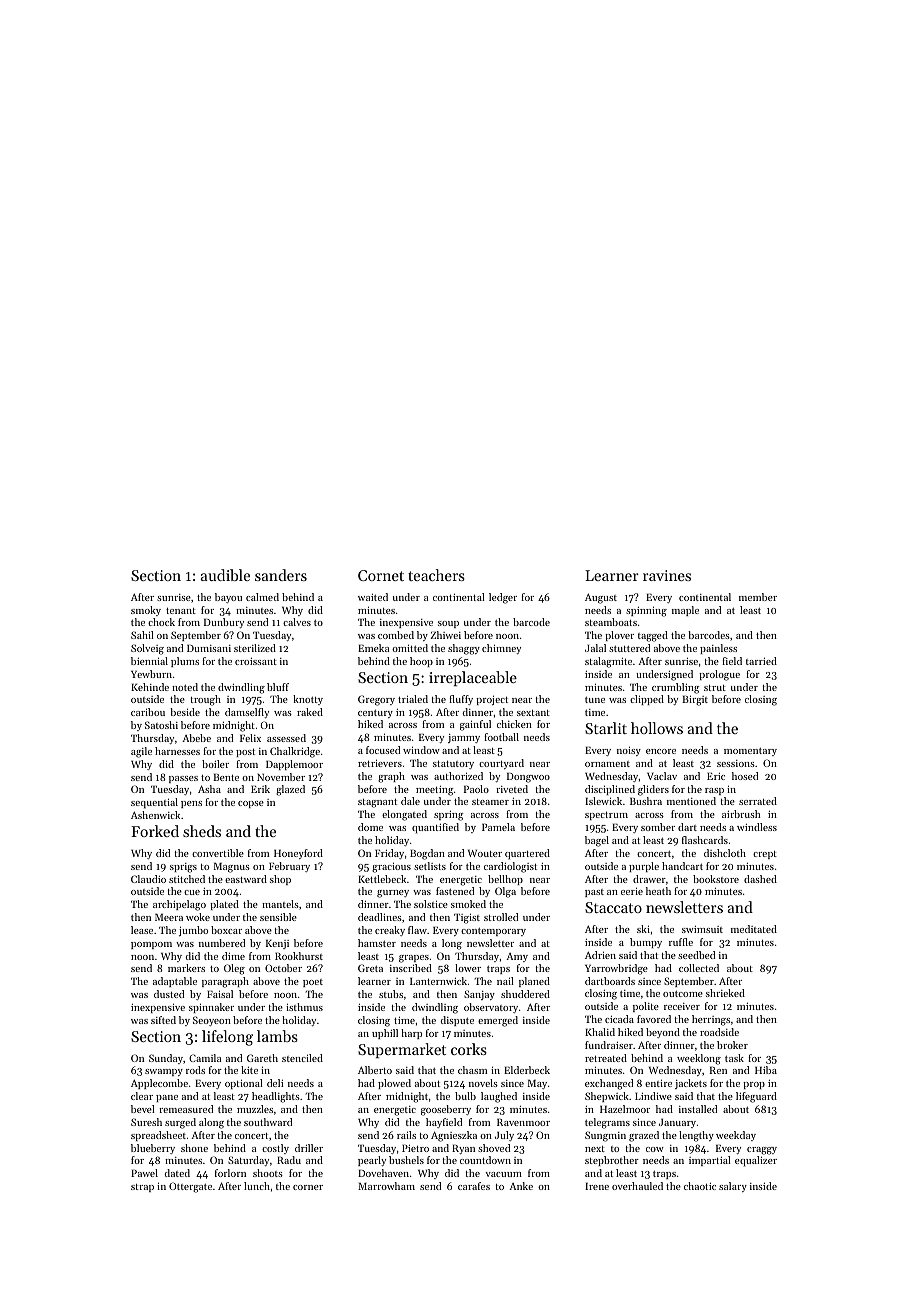 The height and width of the document is (1316, 908). What do you see at coordinates (647, 700) in the document?
I see `clipped` at bounding box center [647, 700].
